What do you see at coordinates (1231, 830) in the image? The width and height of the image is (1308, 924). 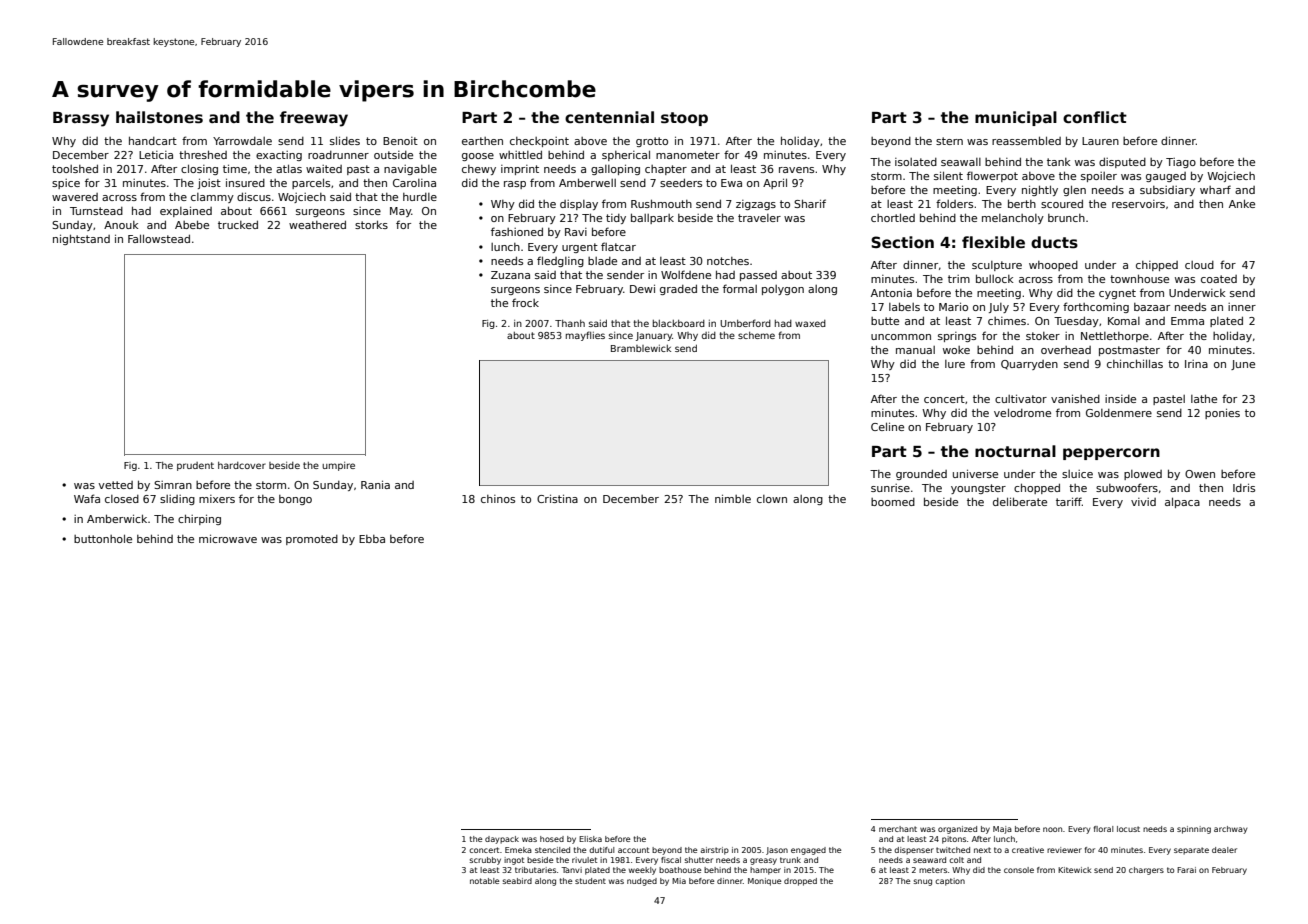 I see `archway` at bounding box center [1231, 830].
